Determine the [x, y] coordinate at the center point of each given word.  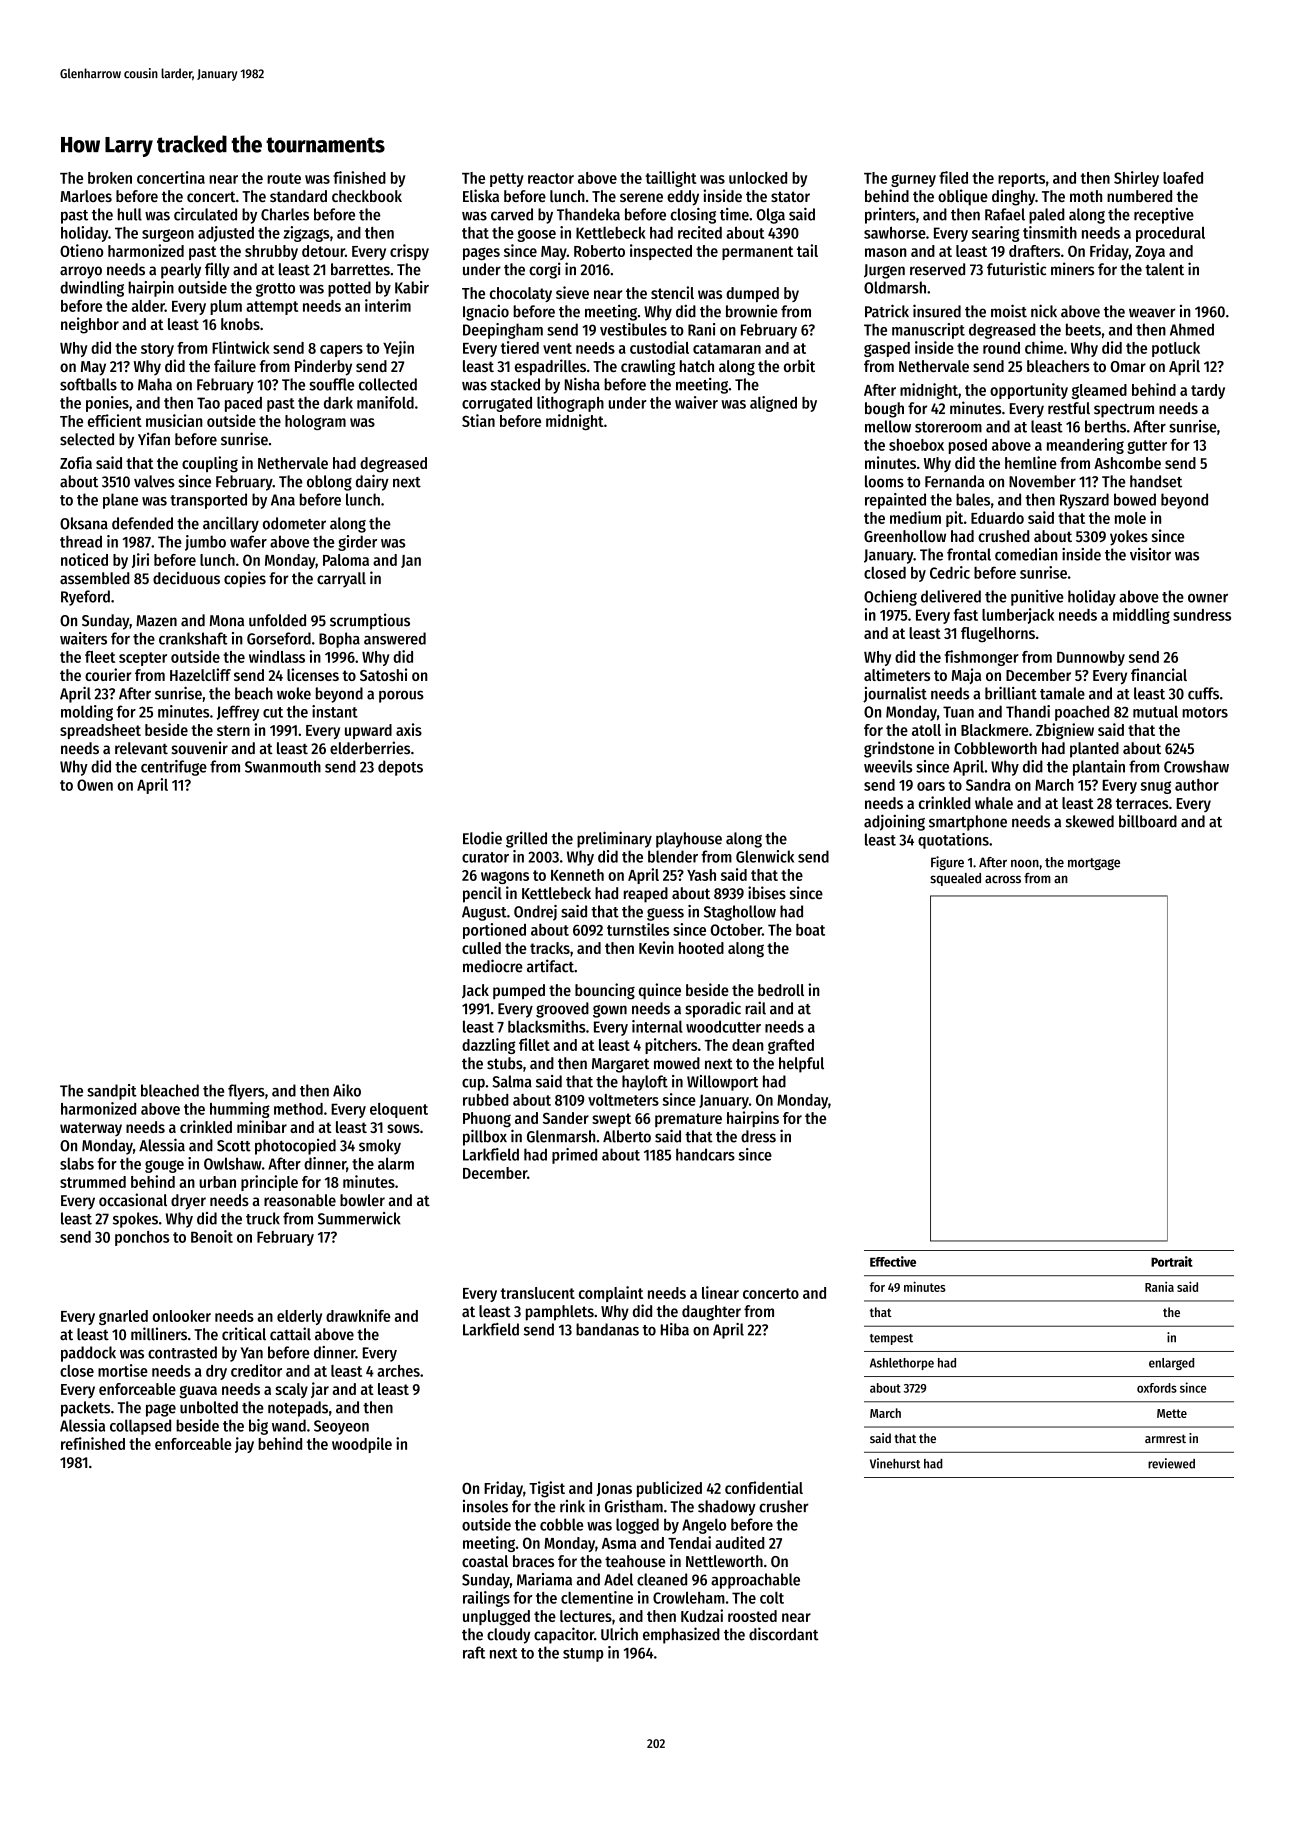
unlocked [758, 178]
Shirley [1136, 179]
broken [110, 178]
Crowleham [689, 1597]
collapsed [140, 1427]
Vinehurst [895, 1463]
